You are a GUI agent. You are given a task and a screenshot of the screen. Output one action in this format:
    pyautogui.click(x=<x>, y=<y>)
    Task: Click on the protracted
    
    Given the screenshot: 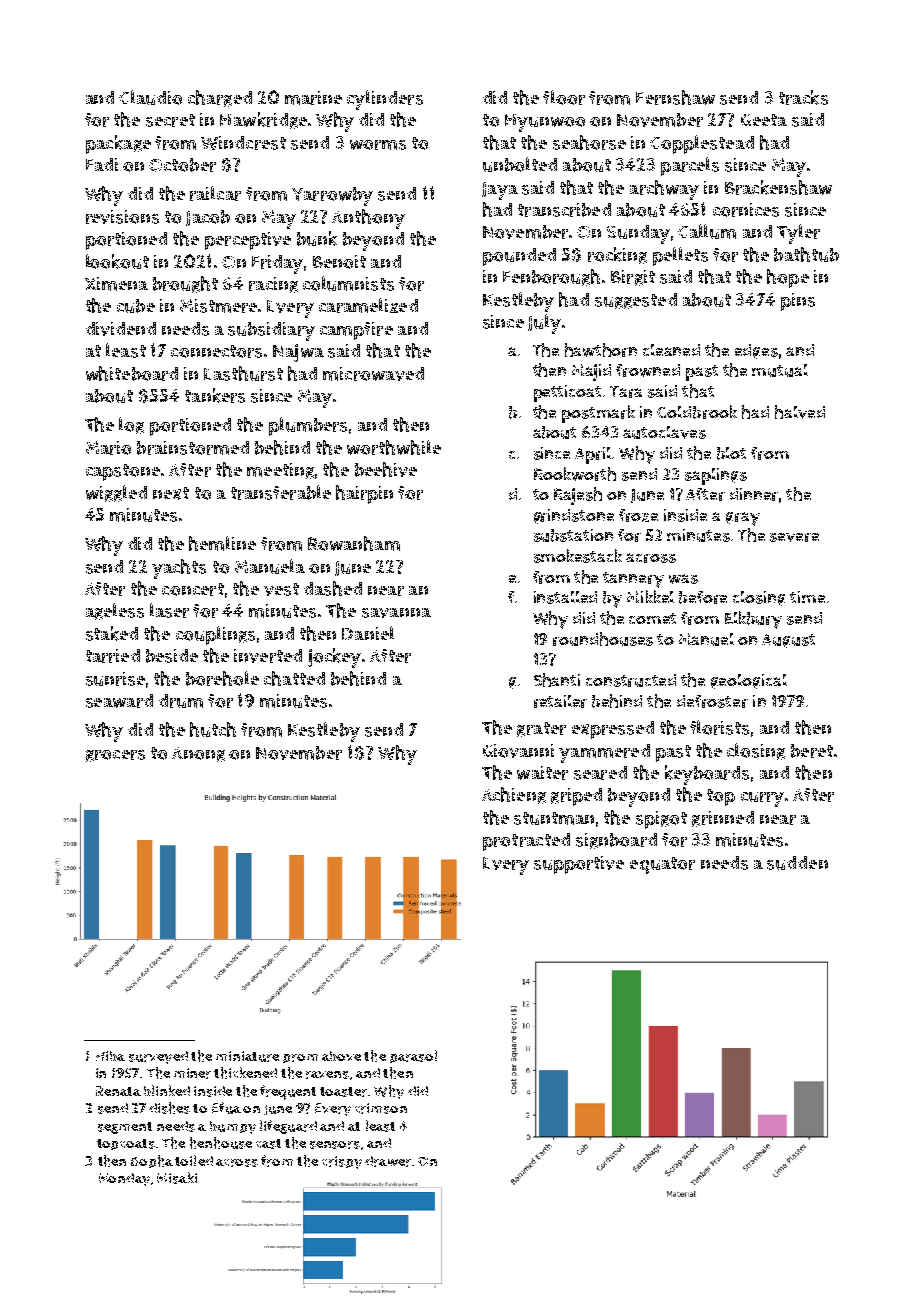 What is the action you would take?
    pyautogui.click(x=526, y=842)
